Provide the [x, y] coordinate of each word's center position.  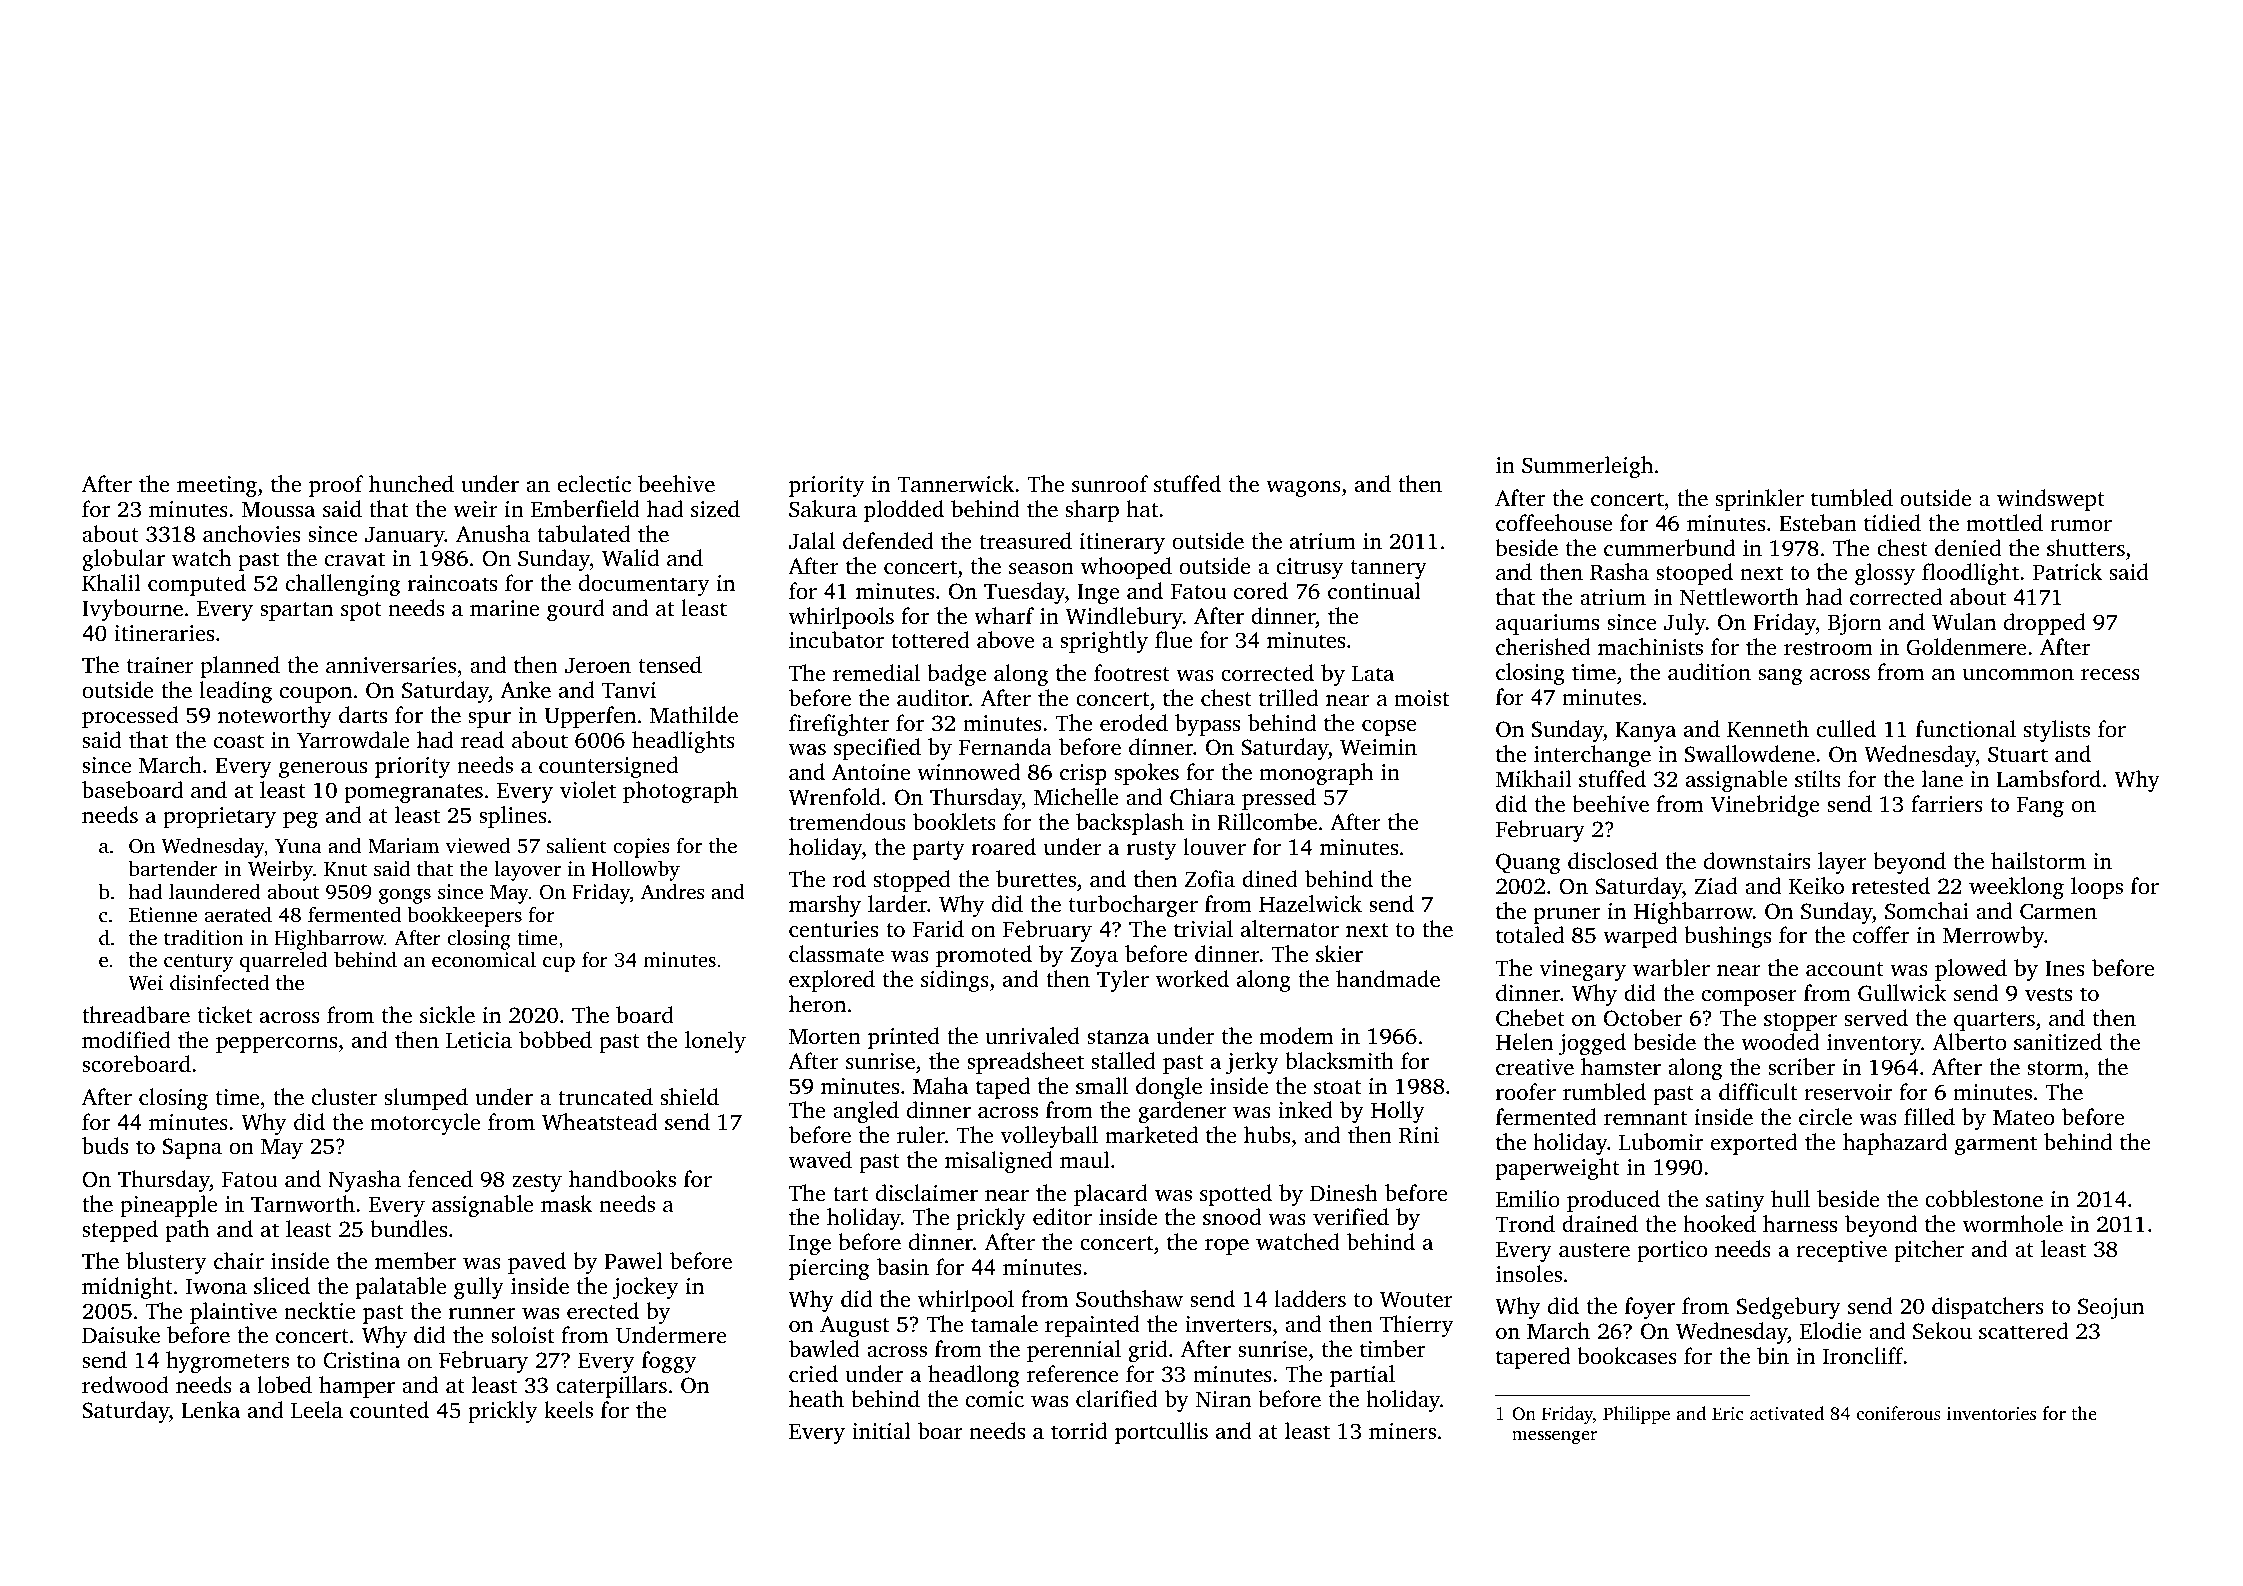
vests [2048, 994]
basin [903, 1267]
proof [336, 486]
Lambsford [2048, 778]
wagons [1303, 489]
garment [1996, 1145]
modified [126, 1040]
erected [603, 1311]
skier [1339, 954]
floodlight [1970, 574]
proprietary [219, 817]
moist [1421, 698]
